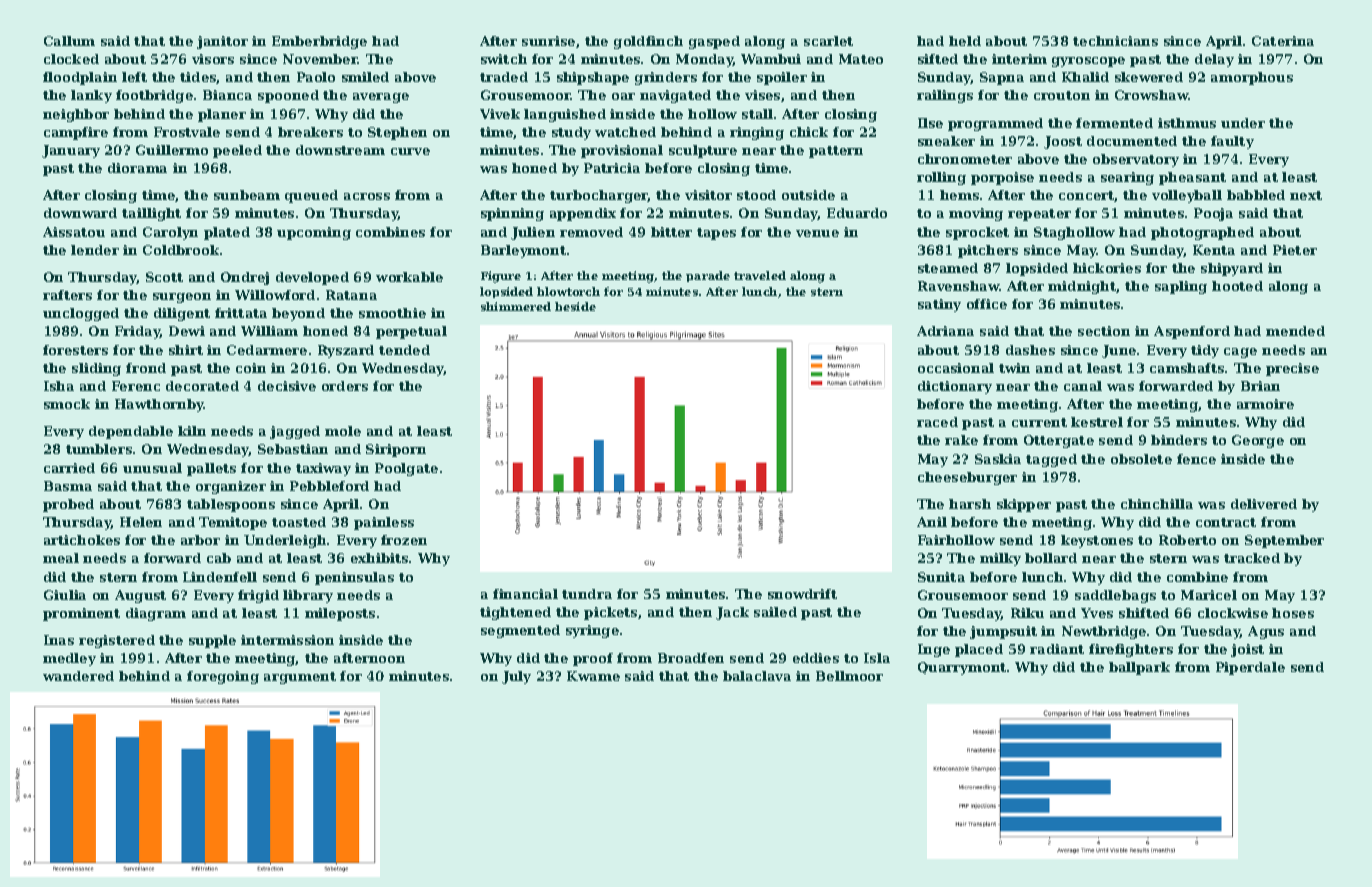  I want to click on Lindenfell, so click(220, 577).
